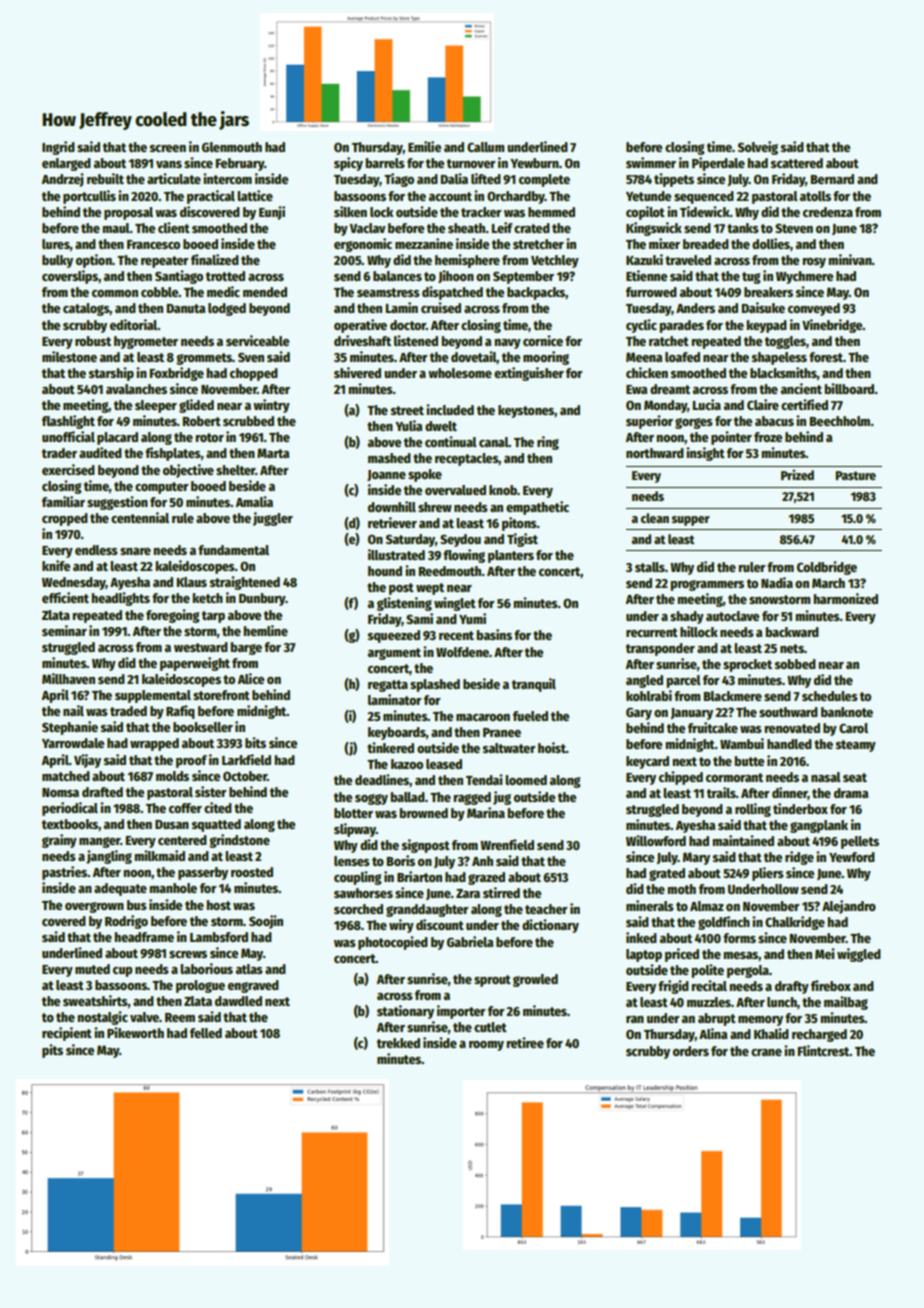  What do you see at coordinates (196, 406) in the screenshot?
I see `glided` at bounding box center [196, 406].
